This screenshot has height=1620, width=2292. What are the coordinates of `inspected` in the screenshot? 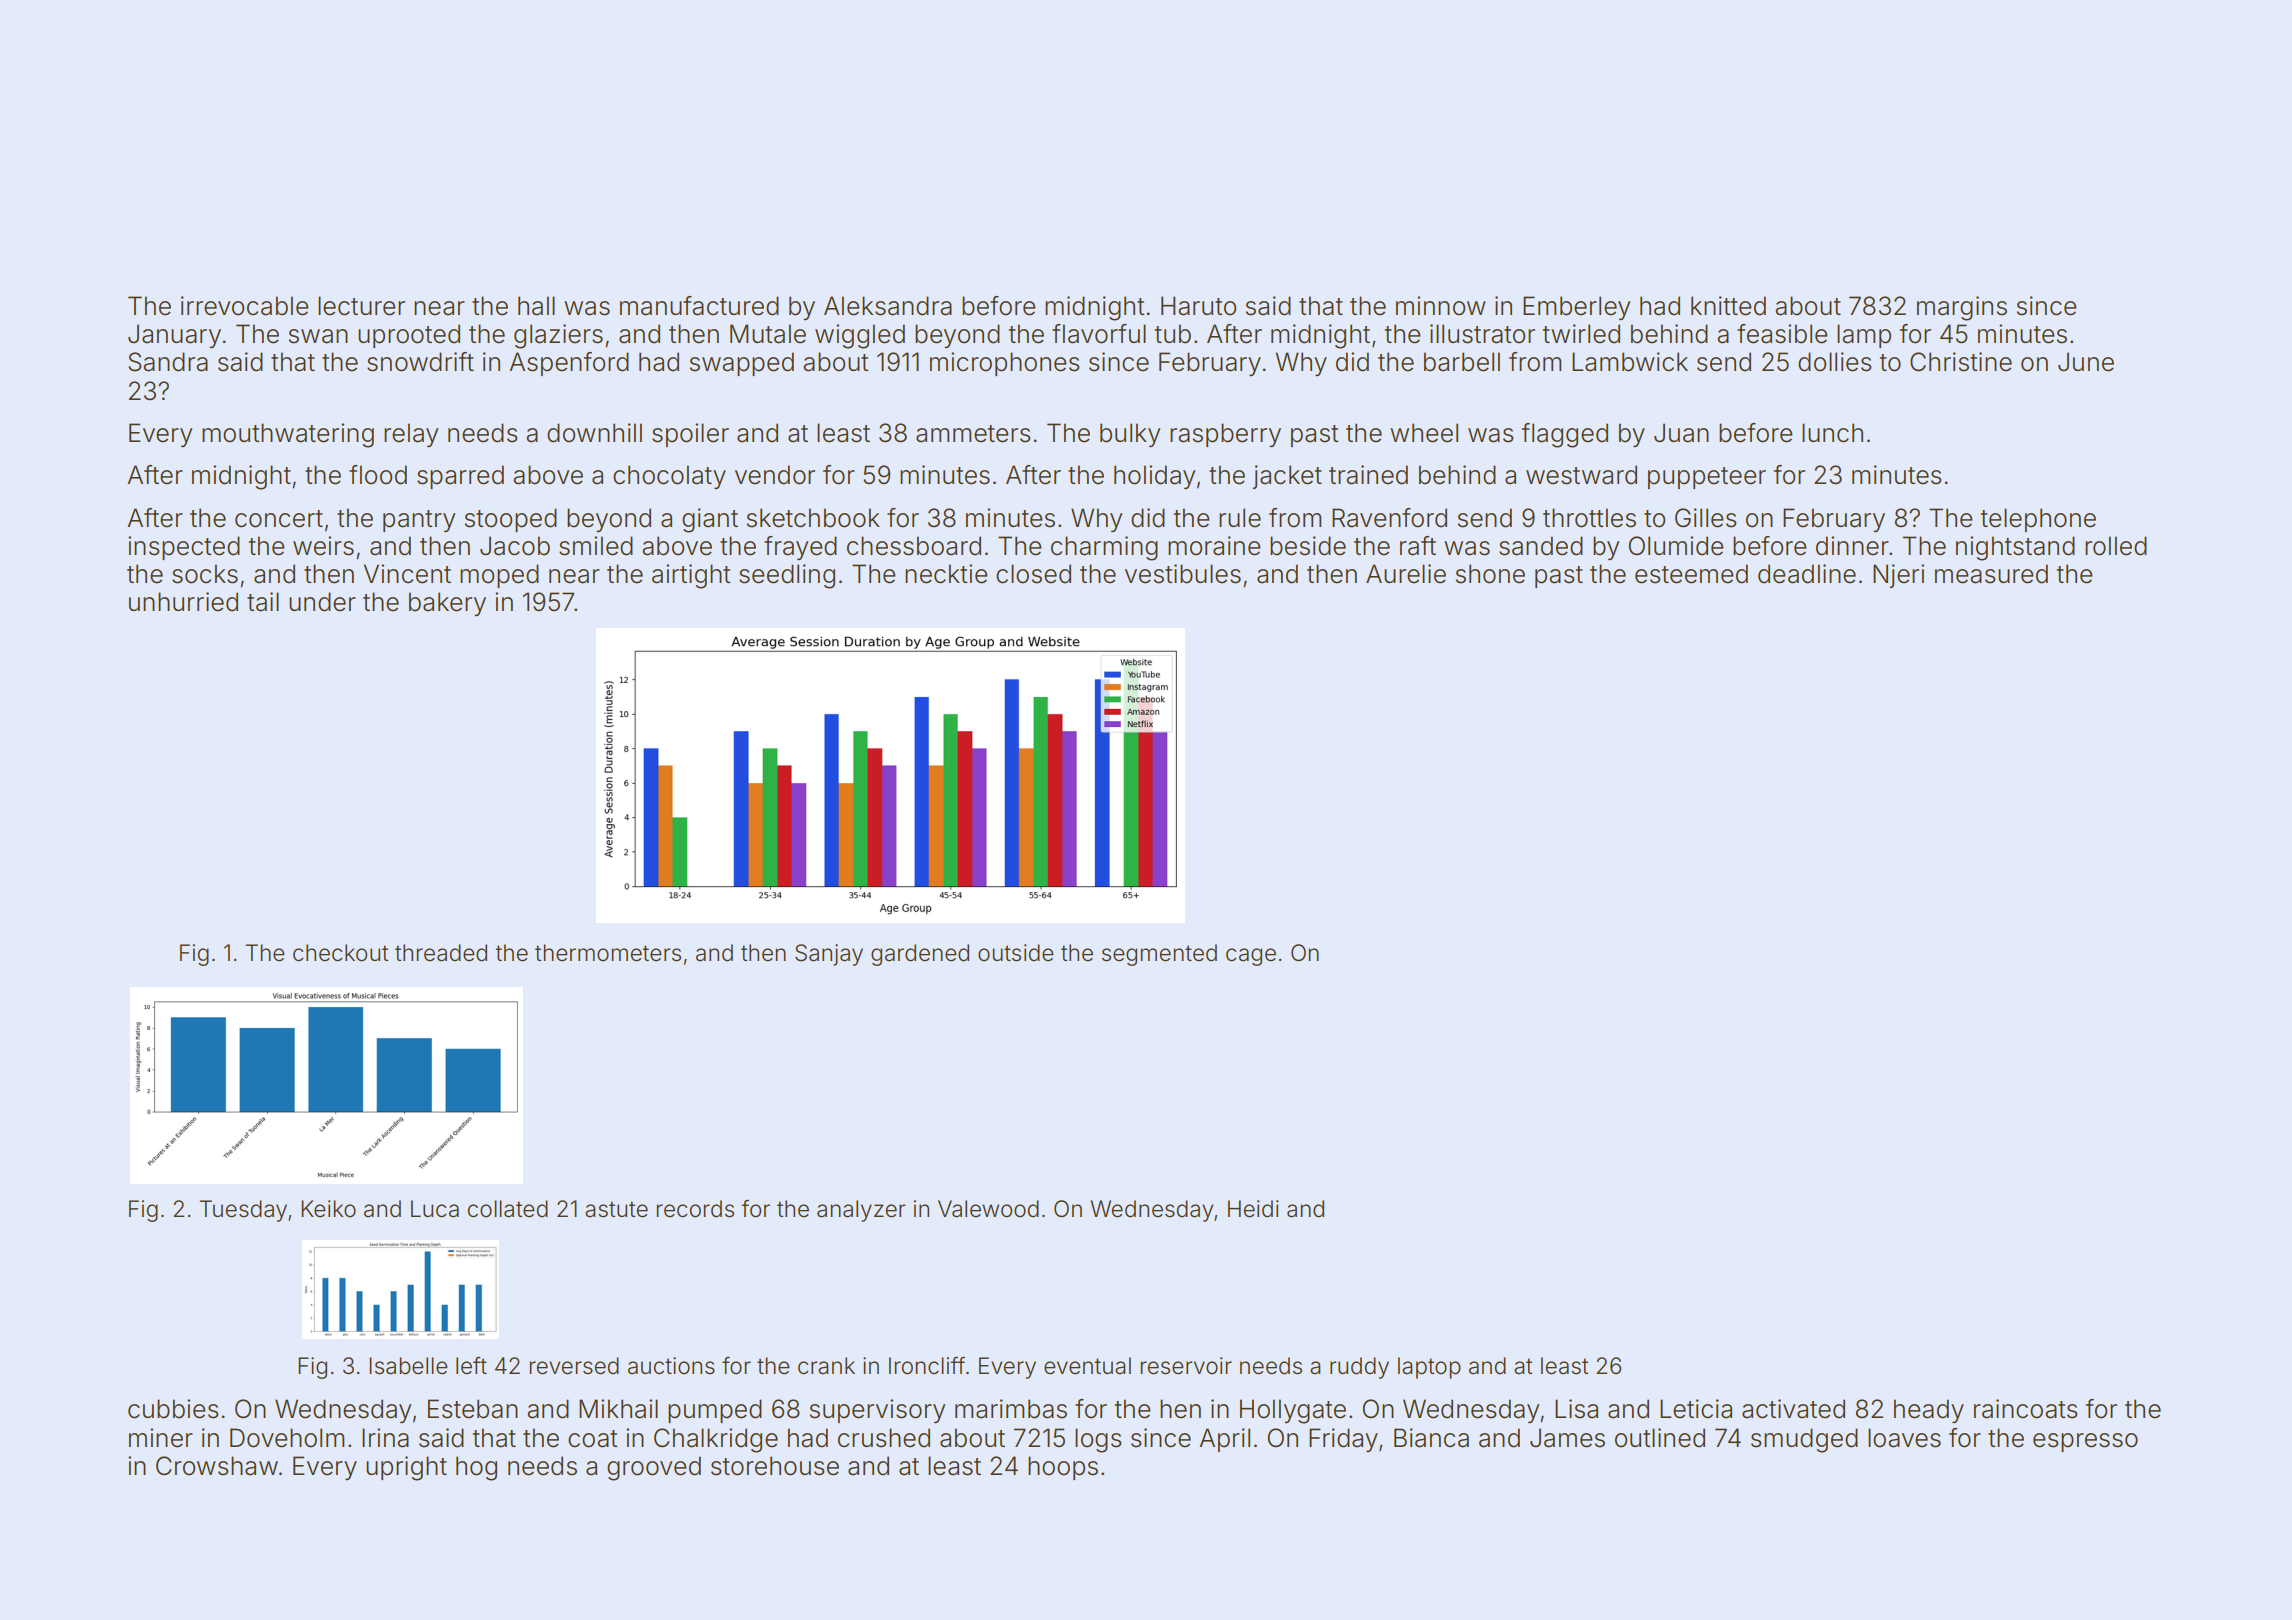 It's located at (184, 548).
